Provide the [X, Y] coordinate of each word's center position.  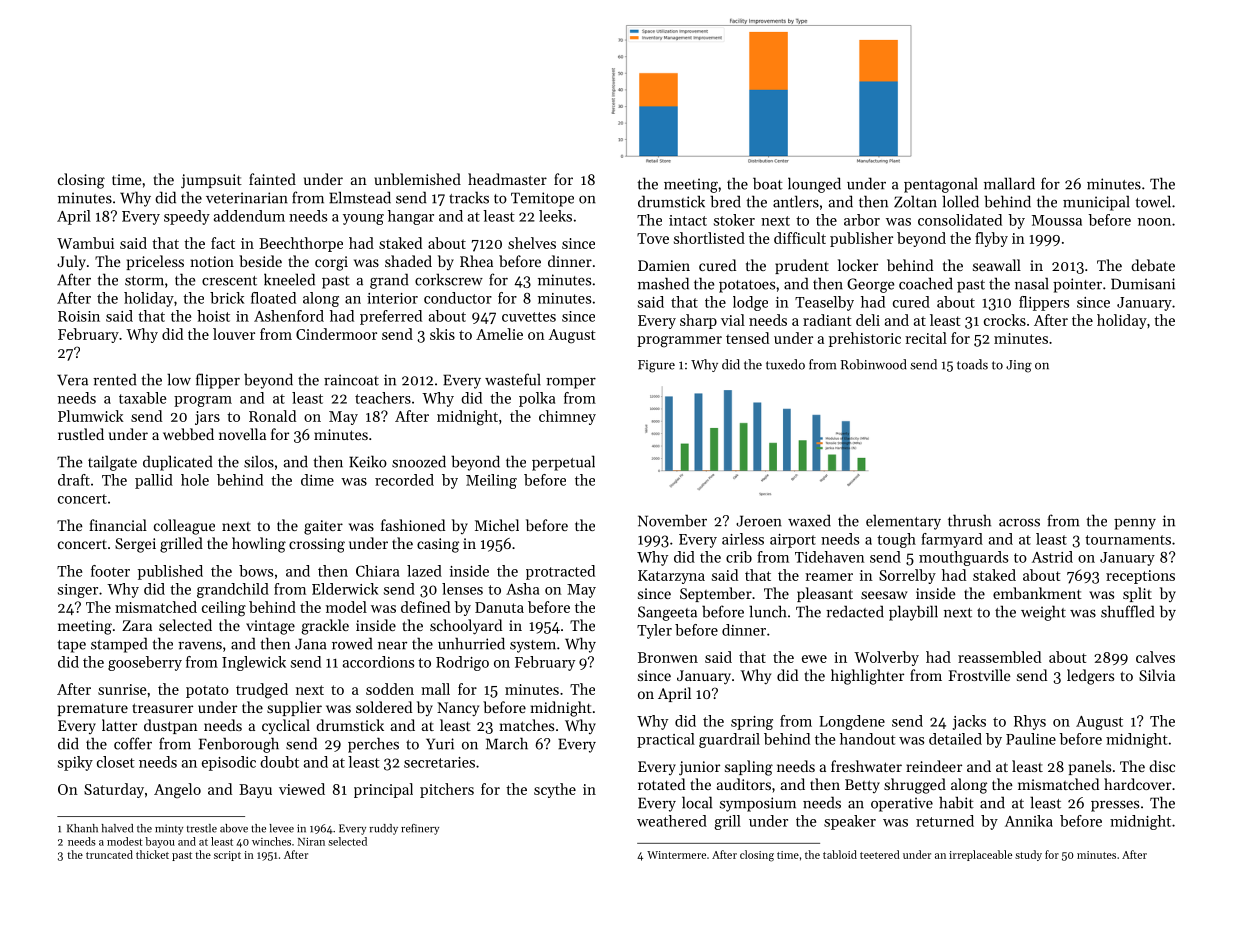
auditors [744, 784]
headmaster [507, 179]
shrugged [915, 786]
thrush [969, 520]
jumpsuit [211, 181]
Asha [522, 589]
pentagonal [941, 185]
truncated [109, 854]
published [170, 572]
